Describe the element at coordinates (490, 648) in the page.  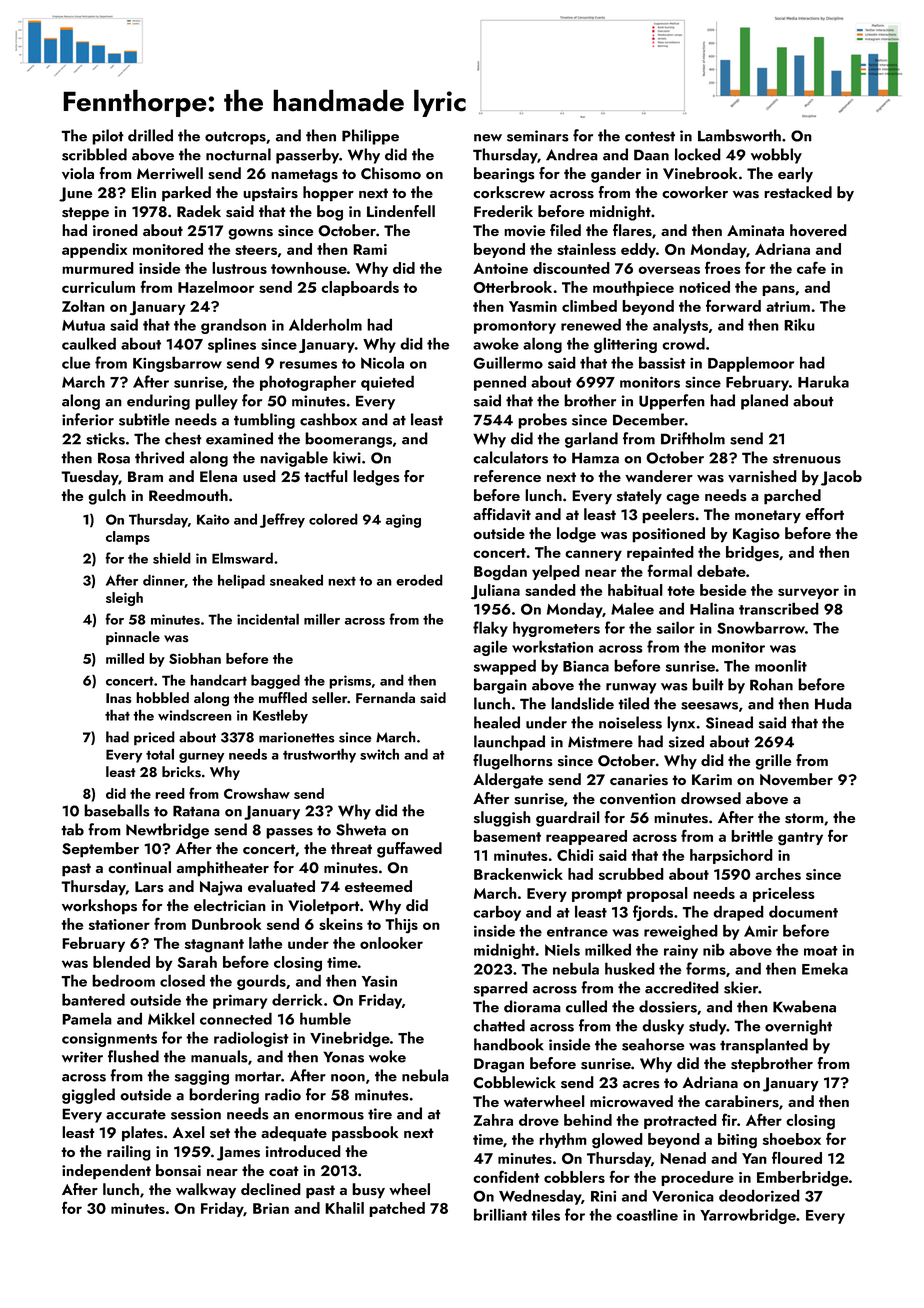
I see `agile` at that location.
